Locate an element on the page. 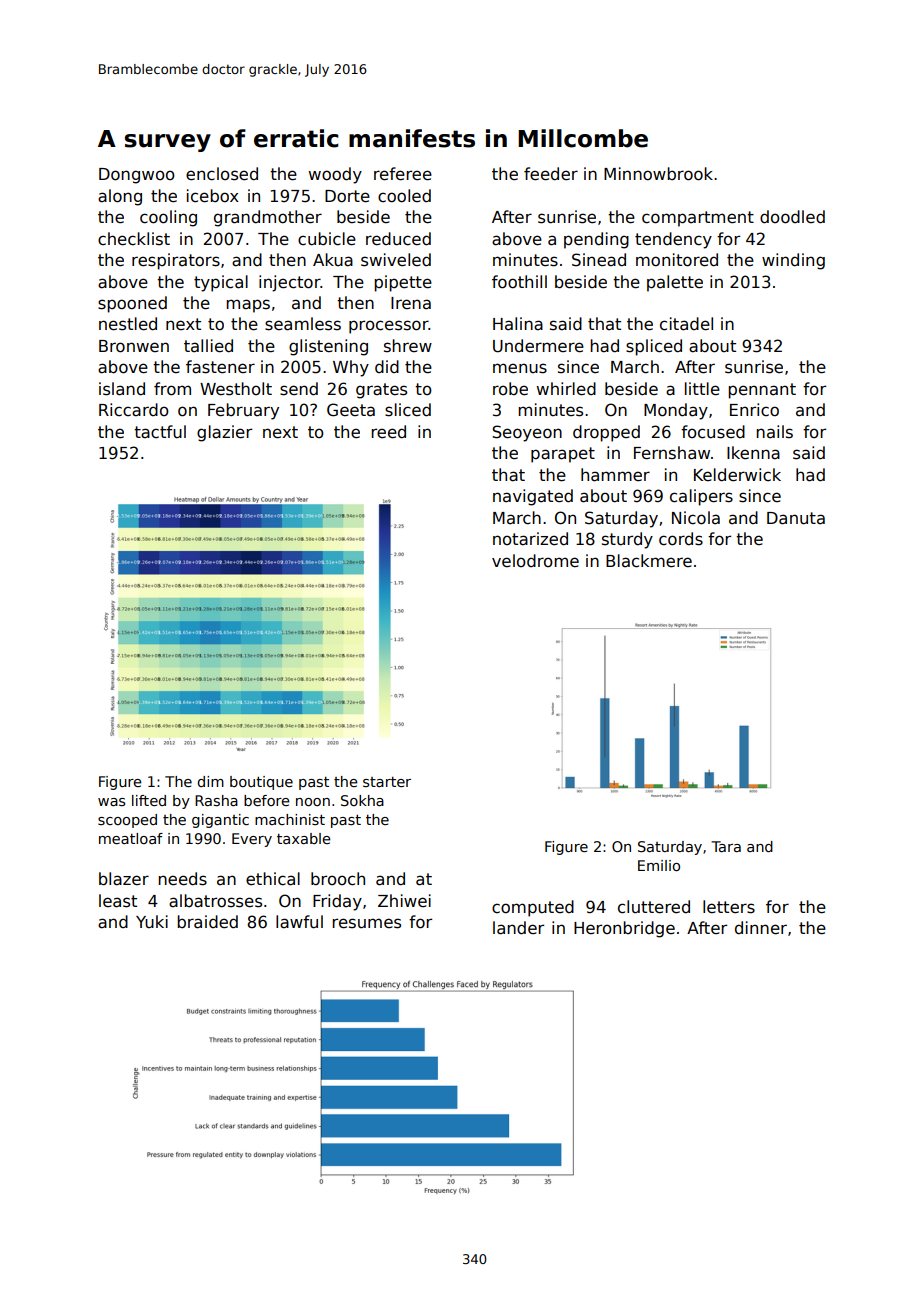 The height and width of the image is (1311, 924). parapet is located at coordinates (563, 455).
